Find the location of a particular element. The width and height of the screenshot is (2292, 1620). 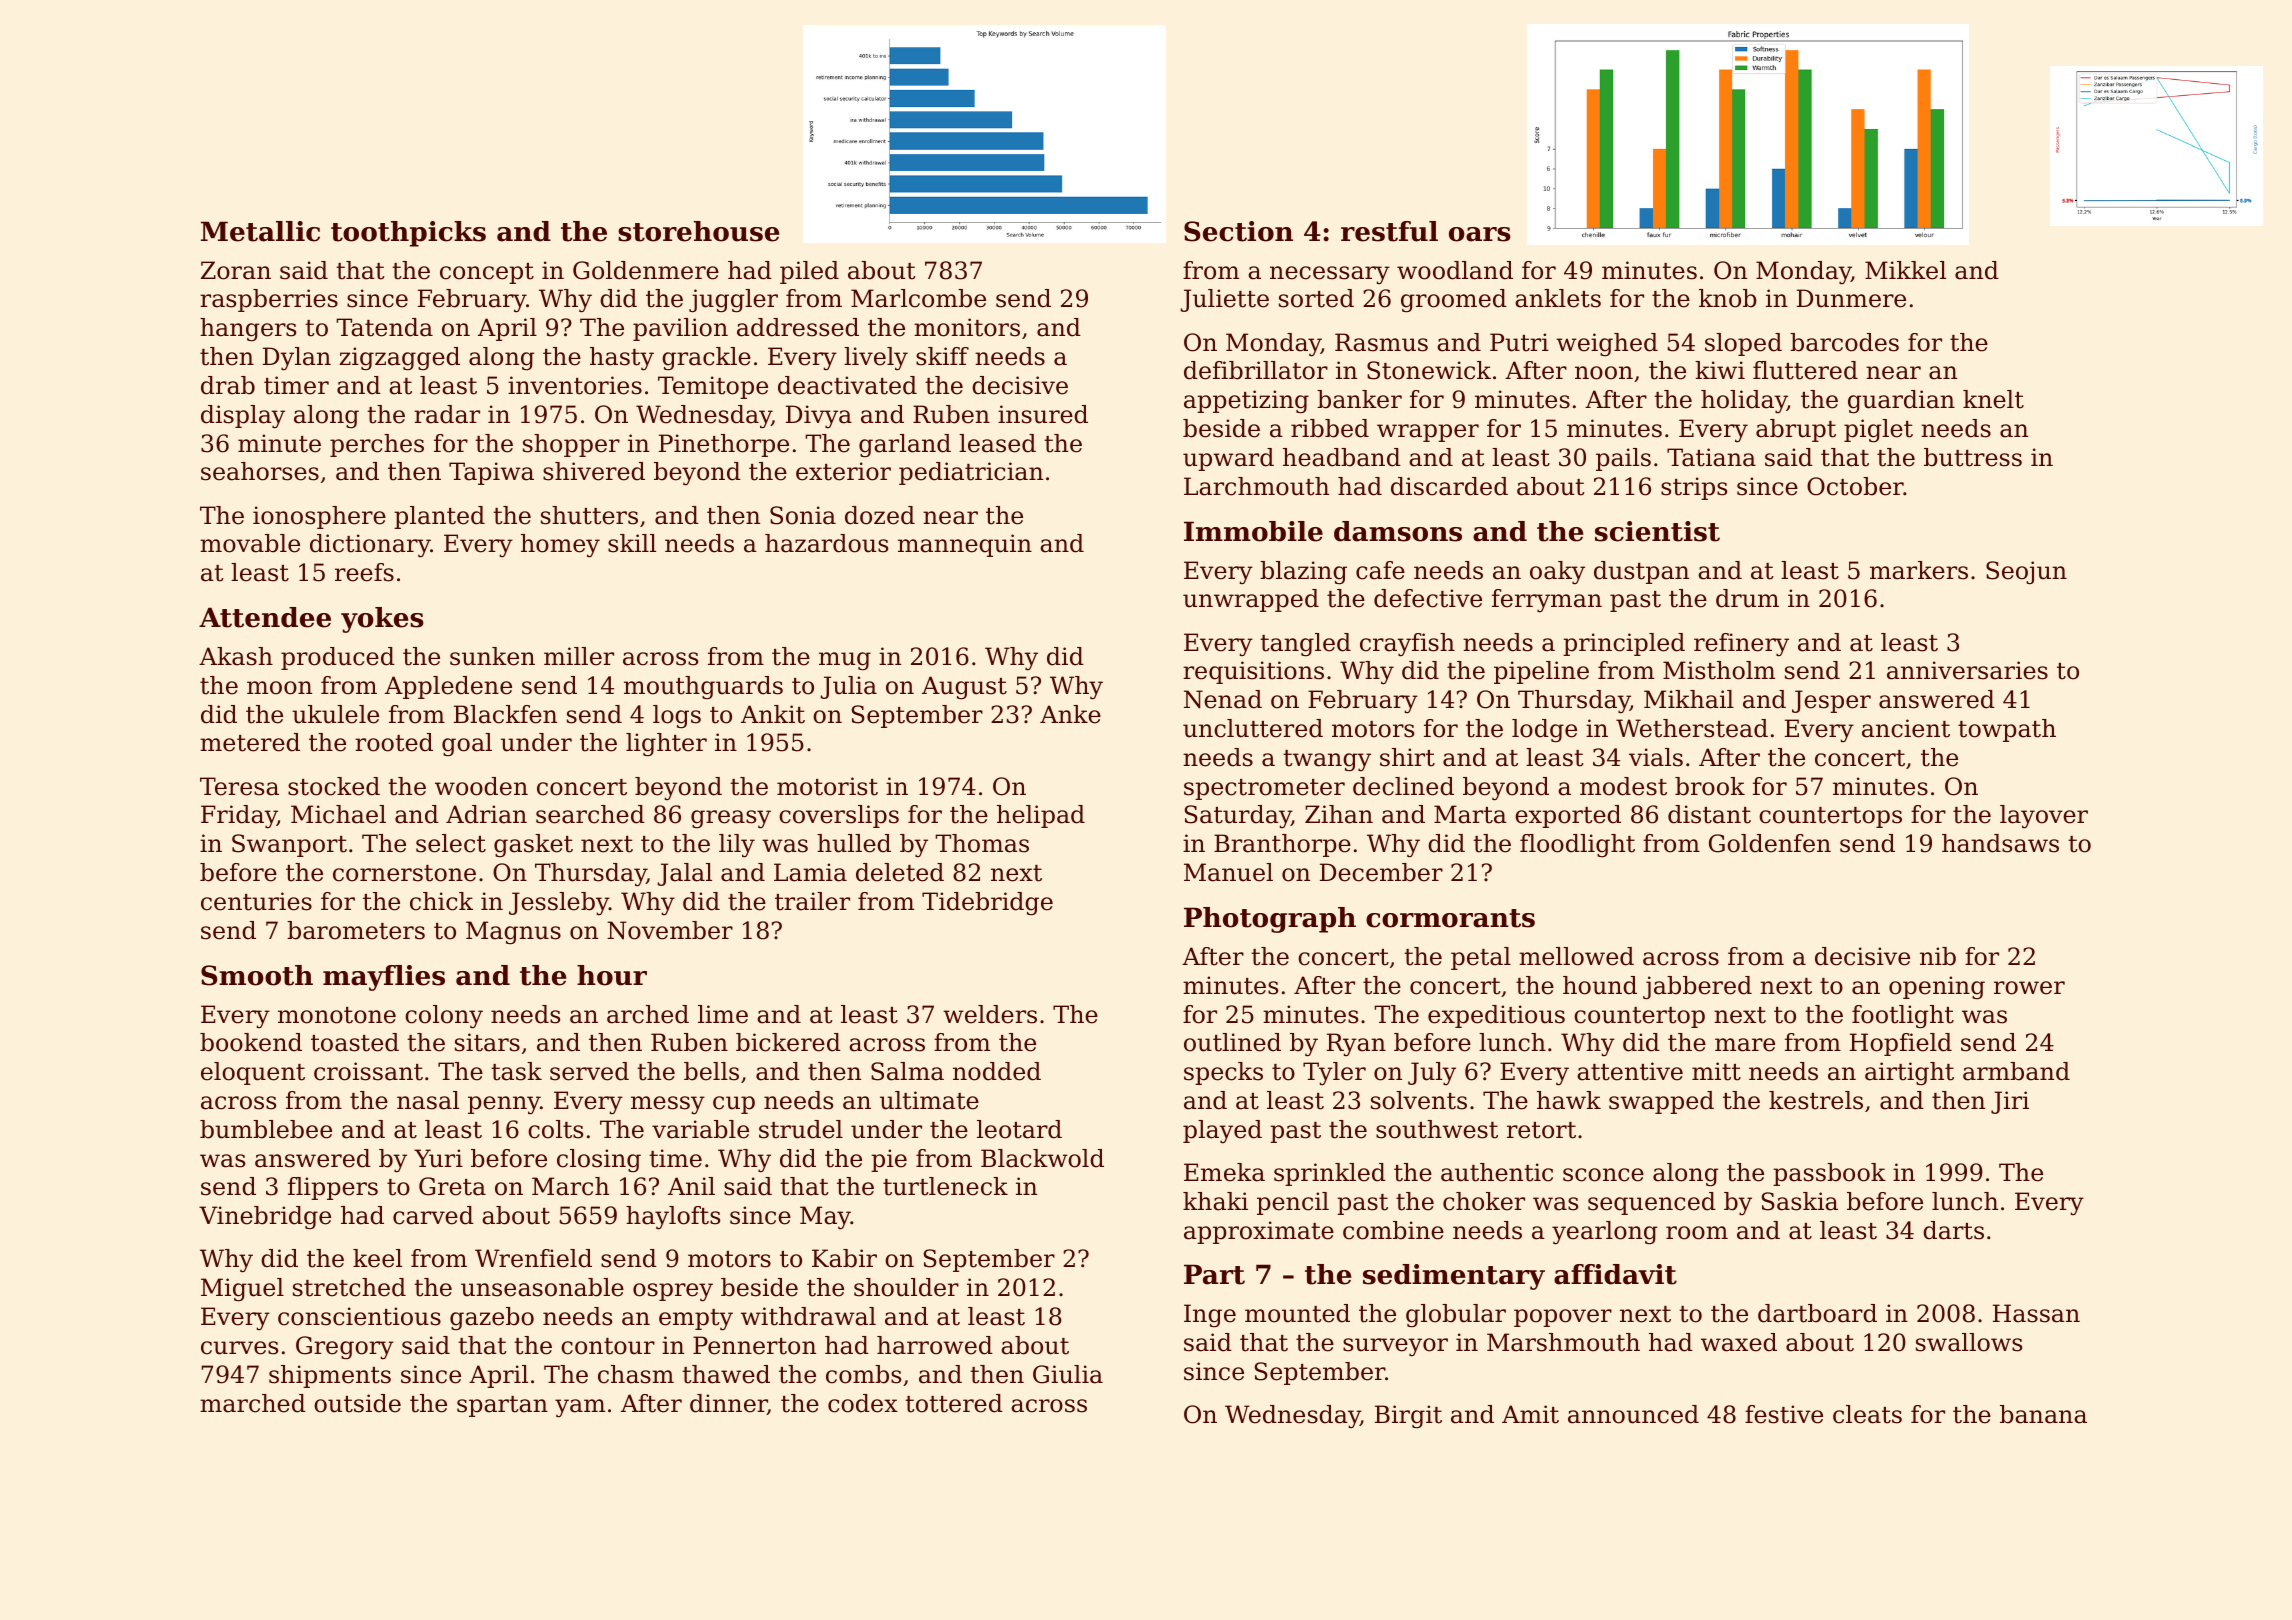

Section is located at coordinates (1238, 231).
